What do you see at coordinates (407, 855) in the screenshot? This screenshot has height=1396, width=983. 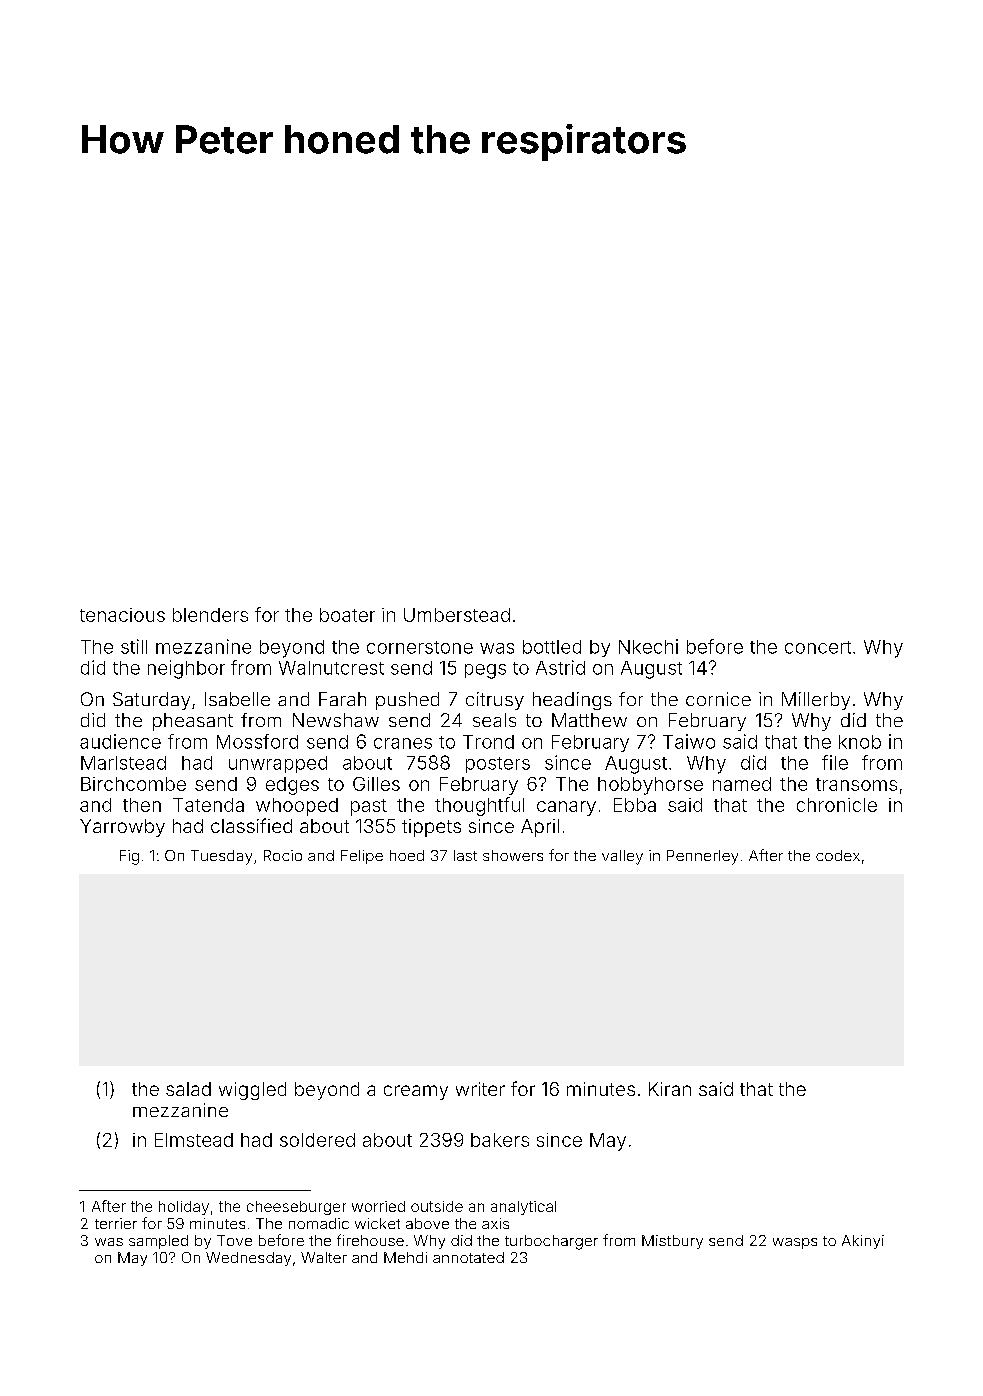 I see `hoed` at bounding box center [407, 855].
